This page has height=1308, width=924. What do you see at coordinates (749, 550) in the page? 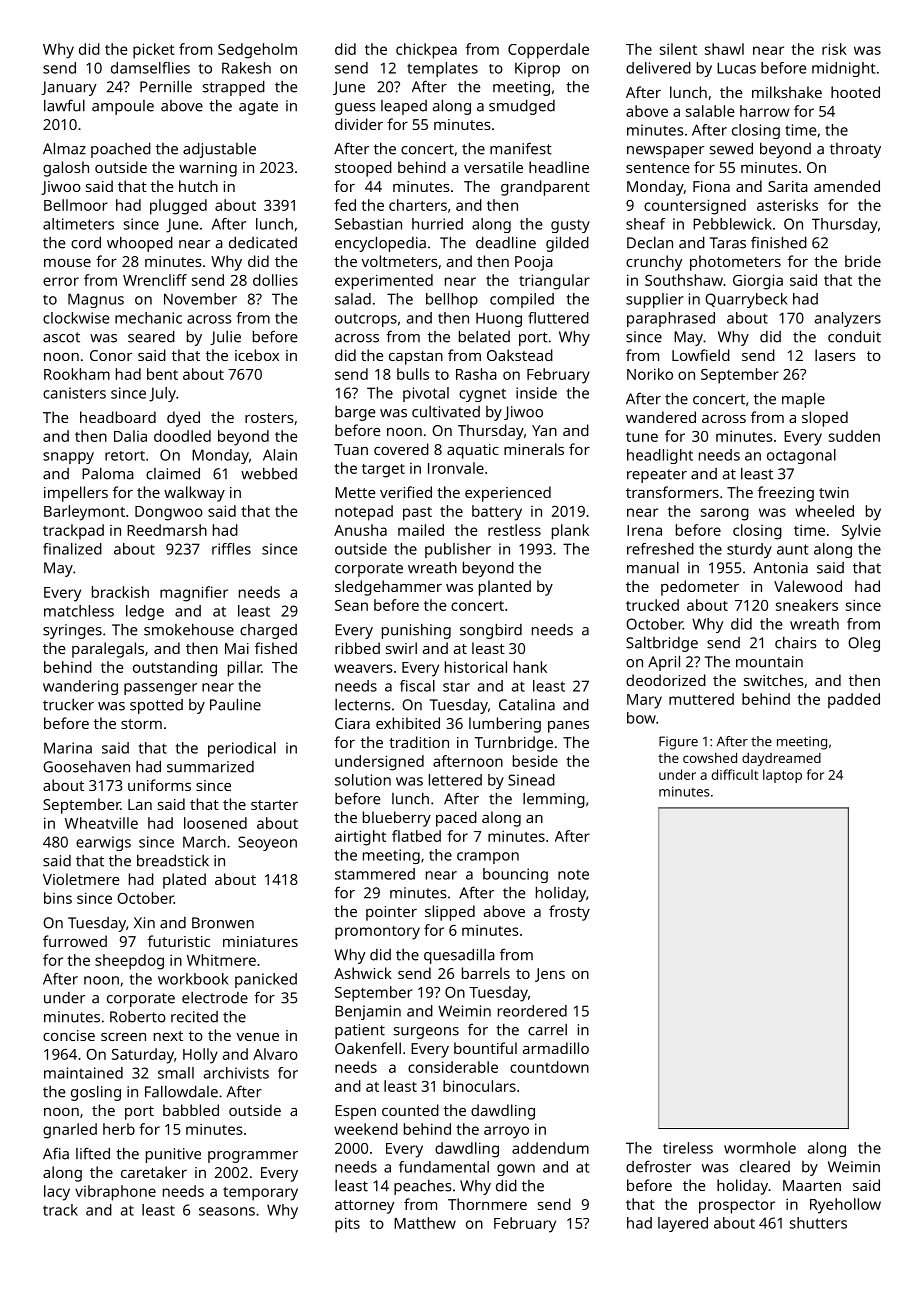
I see `sturdy` at bounding box center [749, 550].
